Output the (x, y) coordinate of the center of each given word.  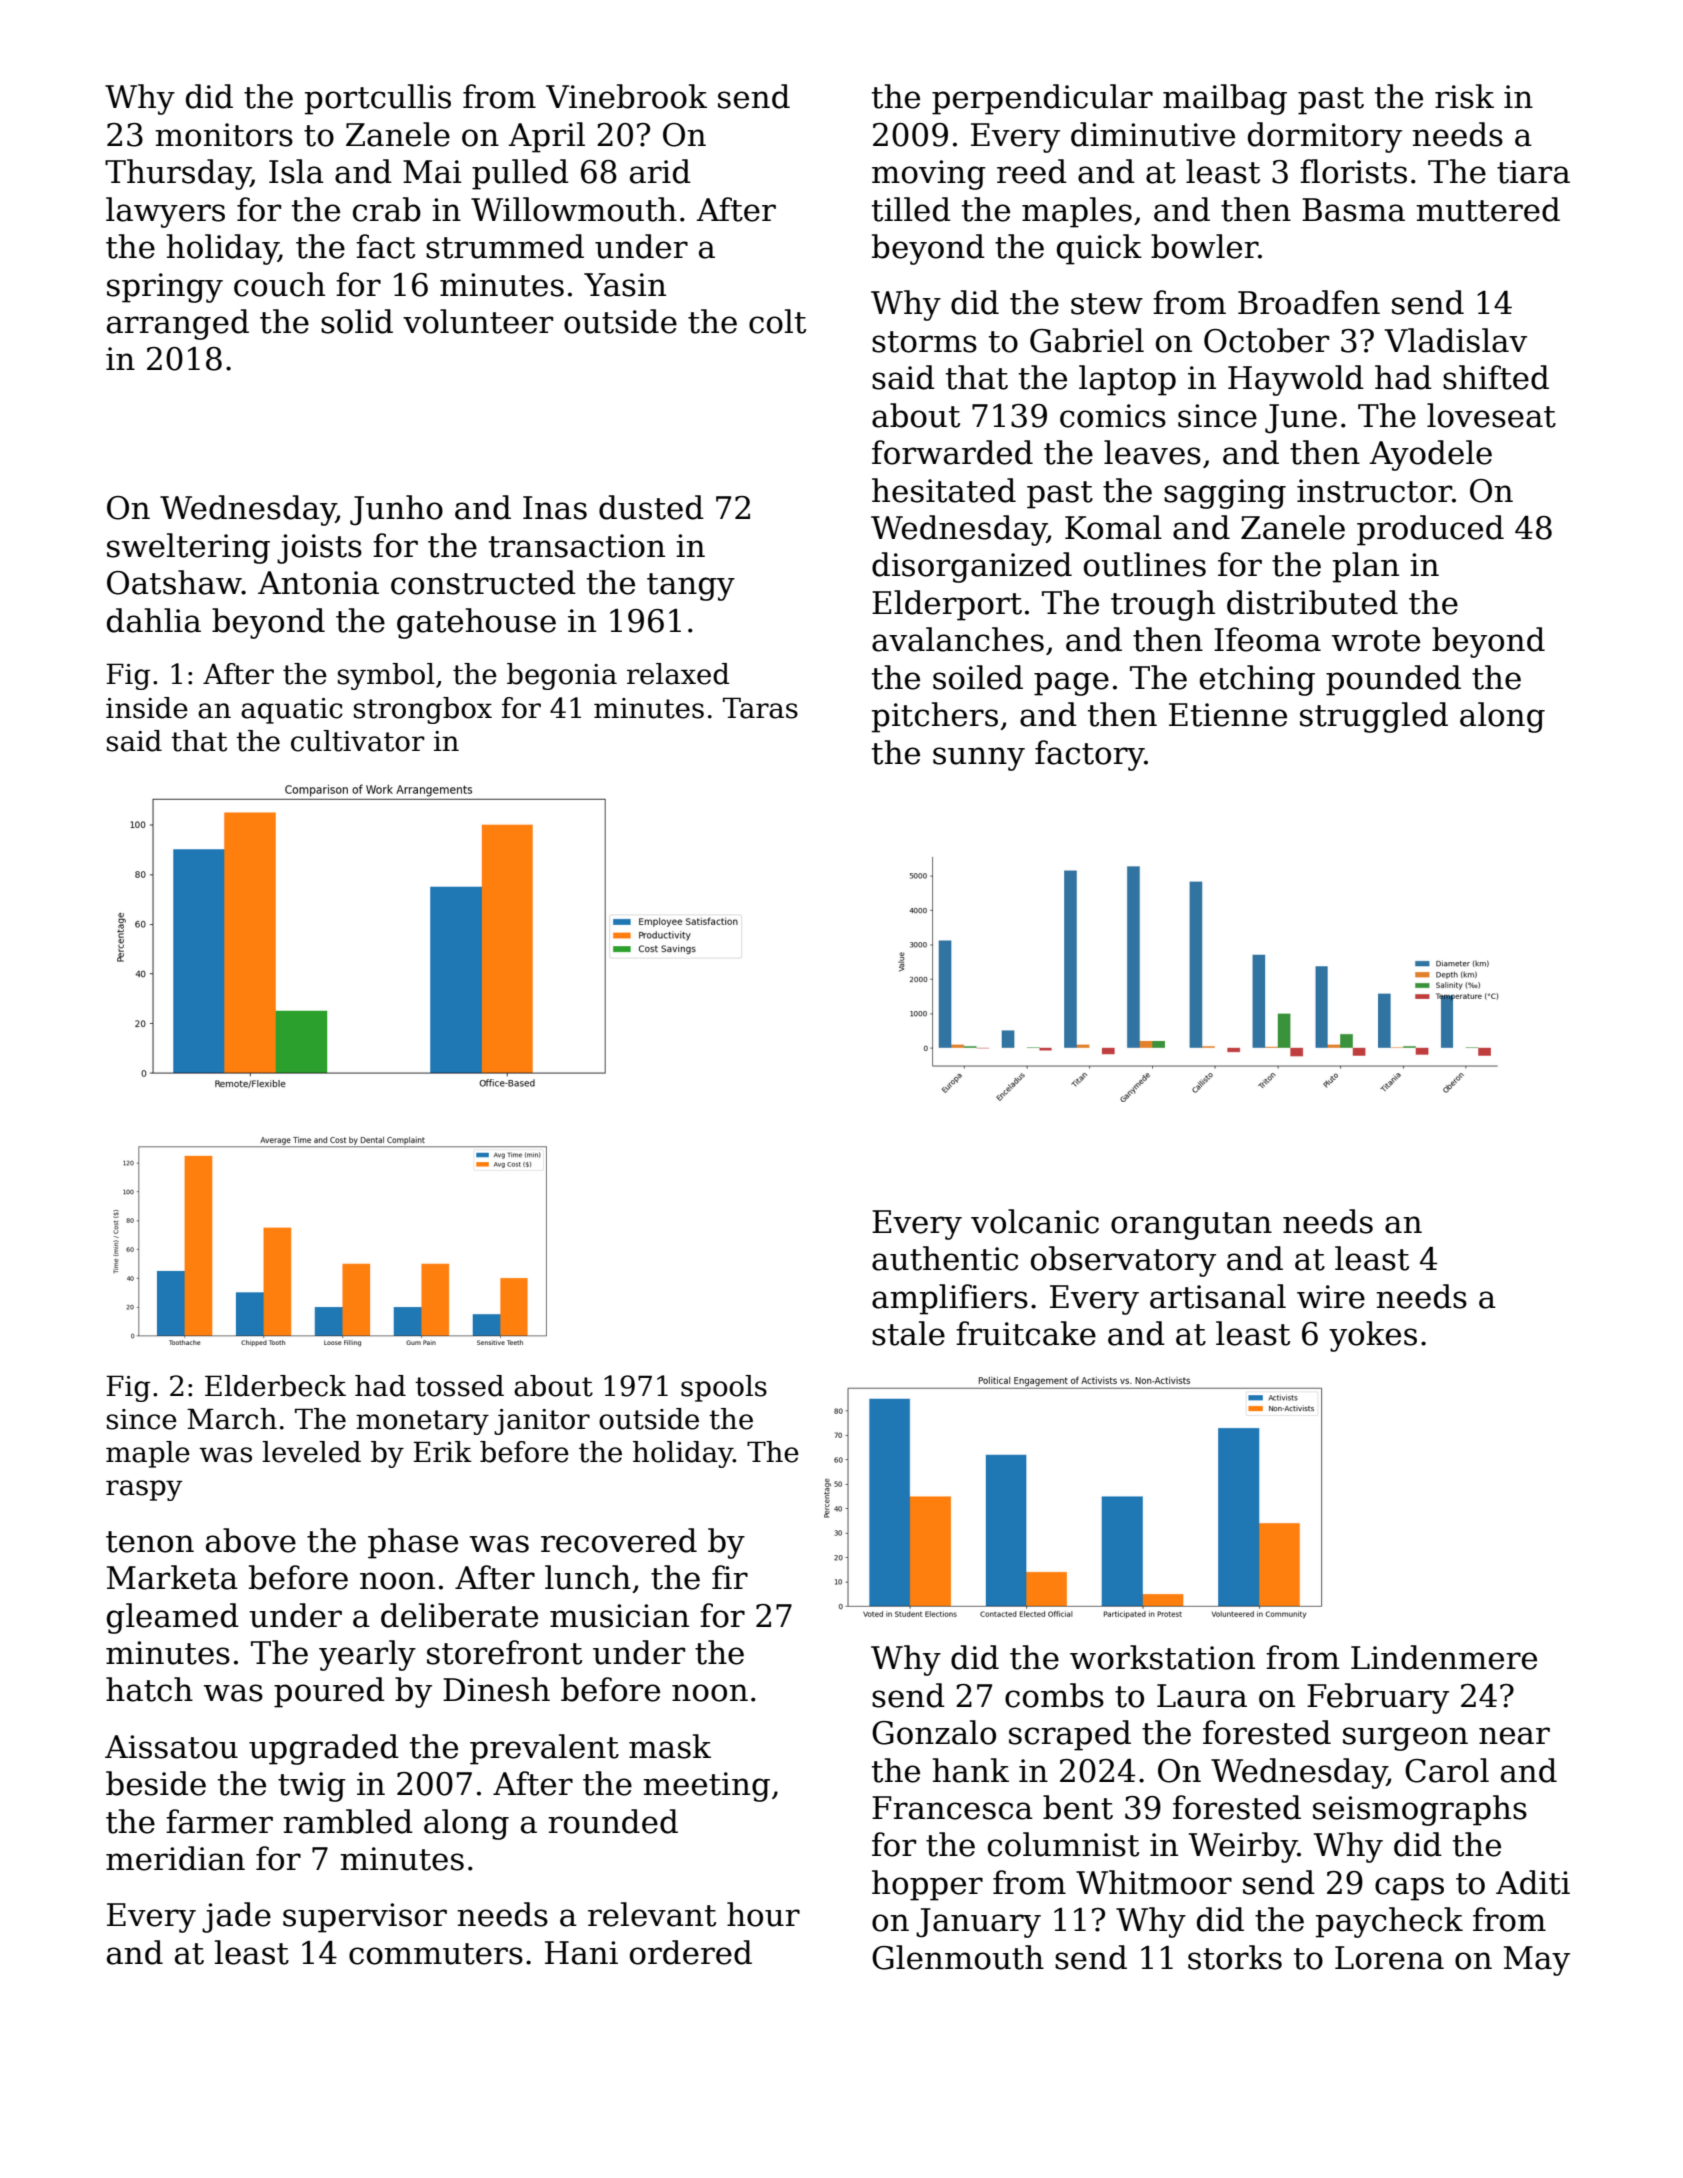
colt (777, 321)
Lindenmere (1444, 1657)
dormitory (1325, 137)
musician (619, 1616)
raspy (144, 1490)
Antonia (318, 583)
